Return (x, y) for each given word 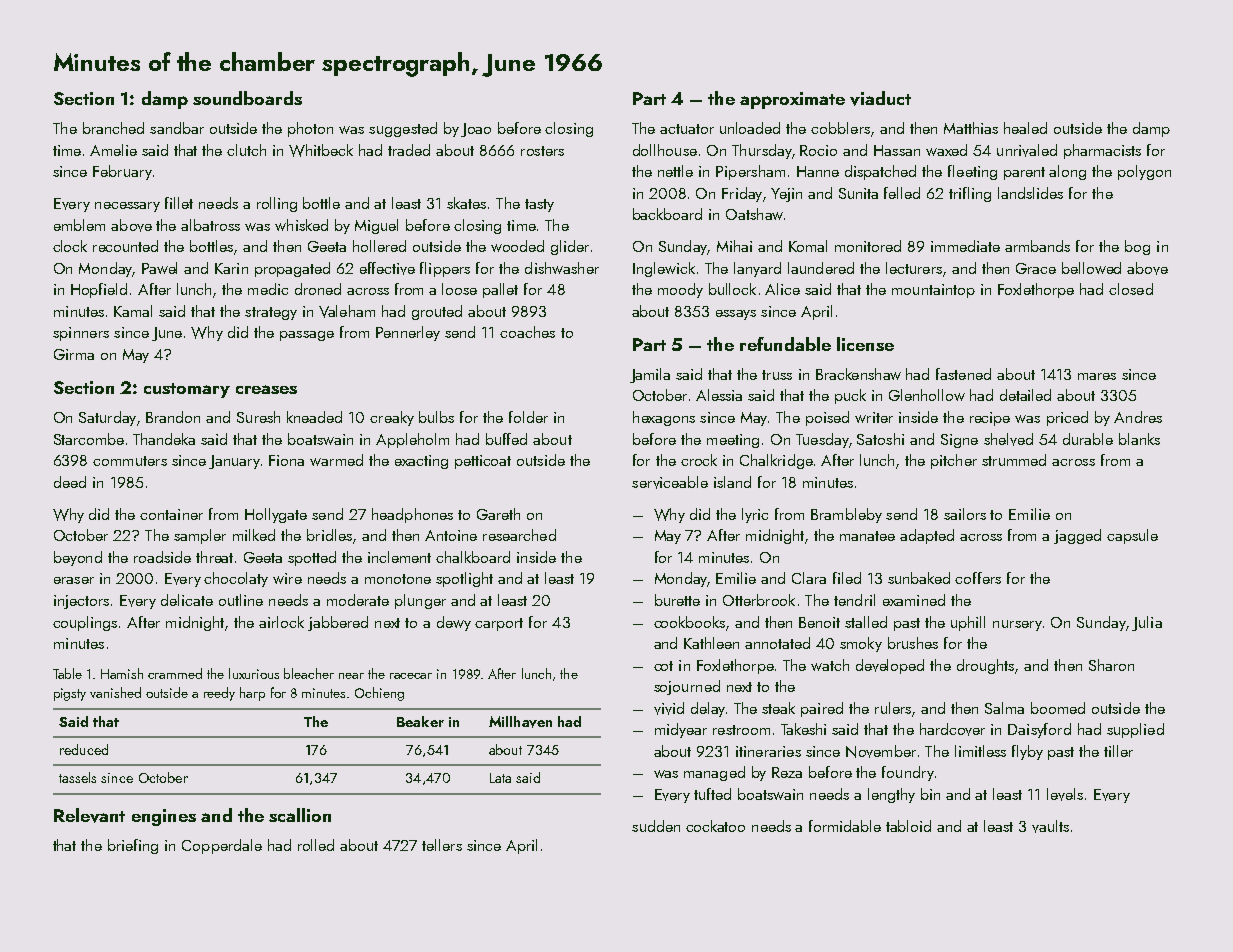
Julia (1147, 623)
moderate (358, 600)
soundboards (247, 98)
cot (663, 666)
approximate (792, 100)
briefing (133, 846)
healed (1025, 128)
